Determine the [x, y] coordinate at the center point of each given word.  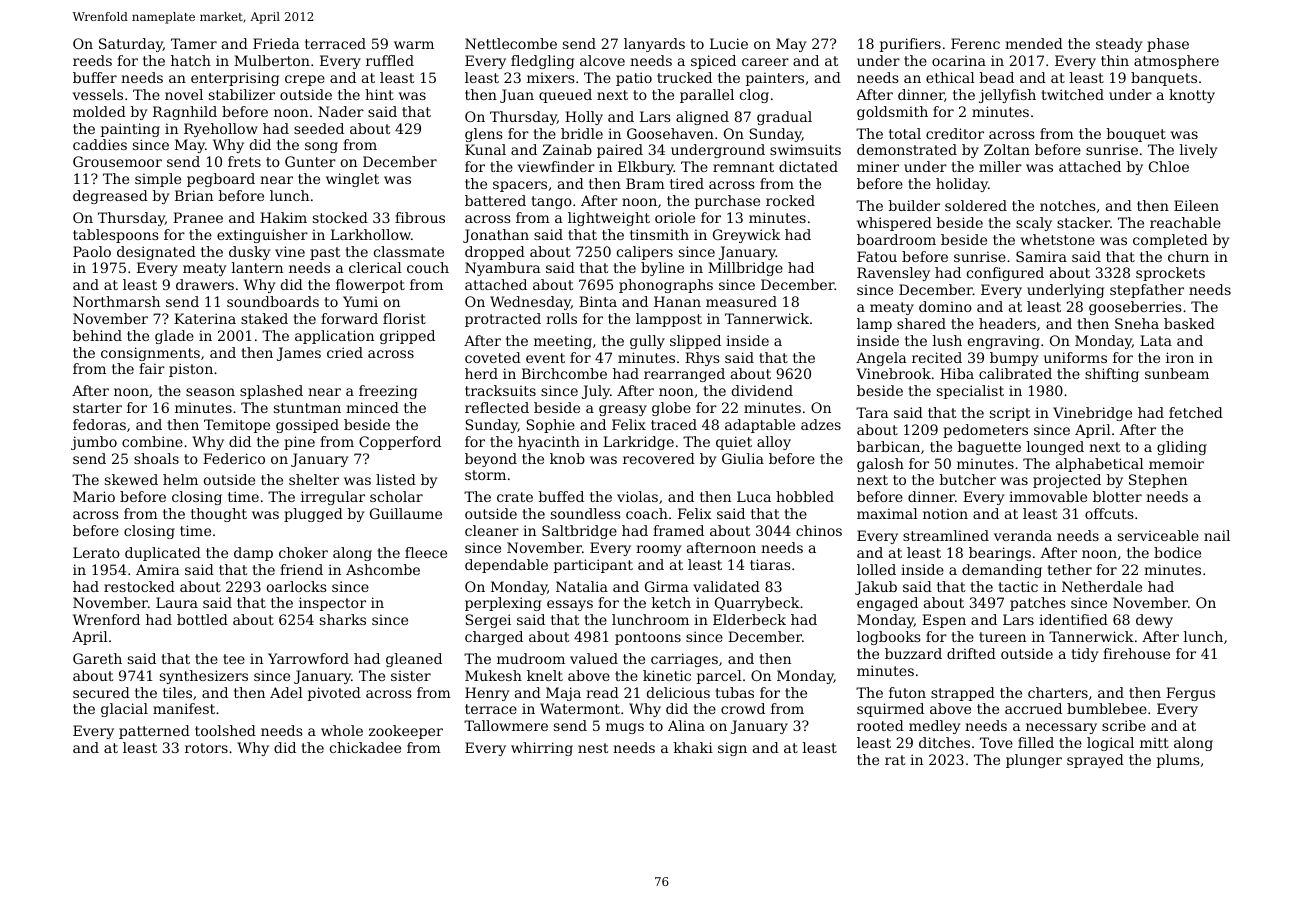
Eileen [1196, 205]
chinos [819, 530]
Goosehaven [670, 133]
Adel [286, 692]
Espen [944, 621]
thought [219, 515]
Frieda [276, 43]
